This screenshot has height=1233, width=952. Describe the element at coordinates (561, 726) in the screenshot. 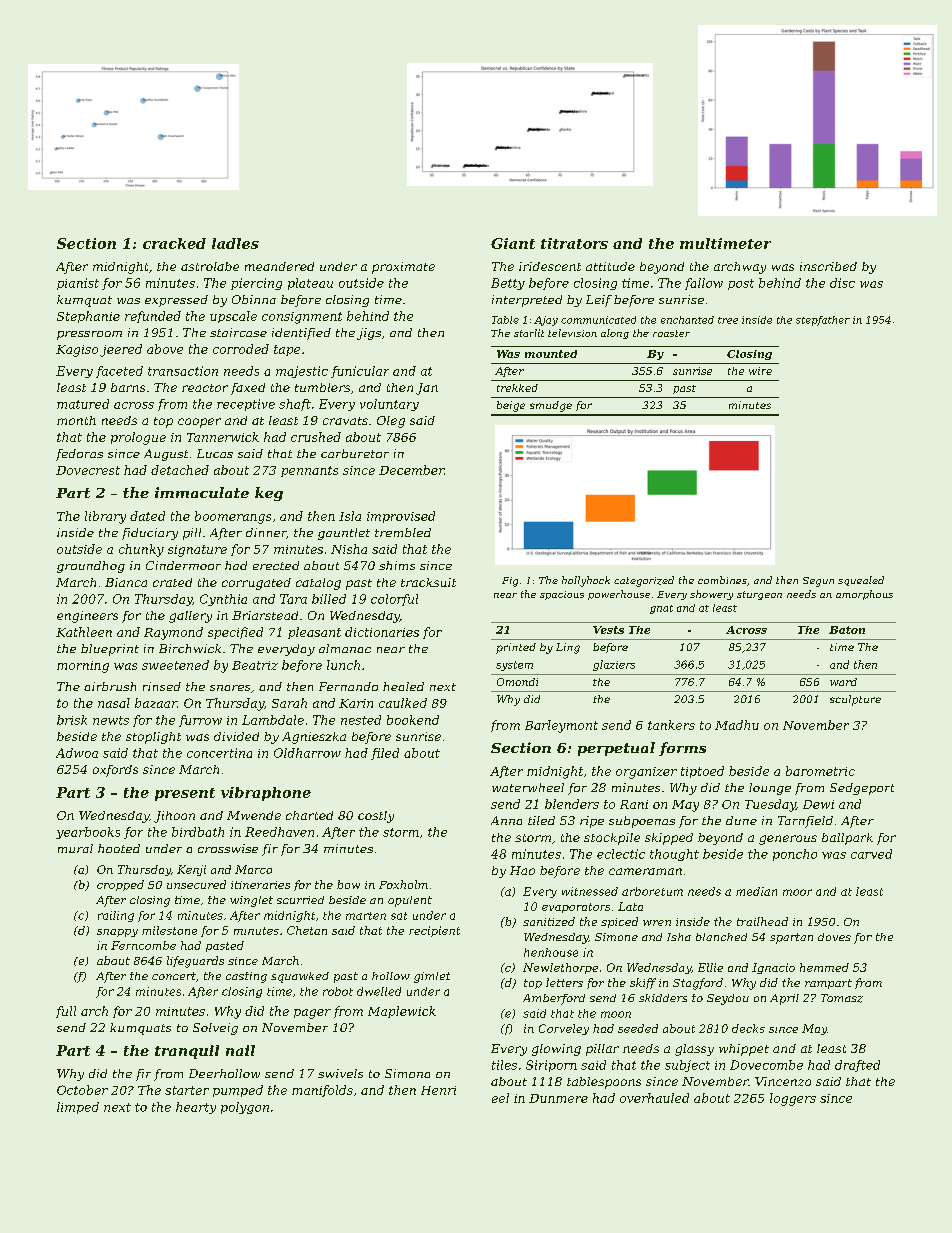

I see `Barleymont` at that location.
